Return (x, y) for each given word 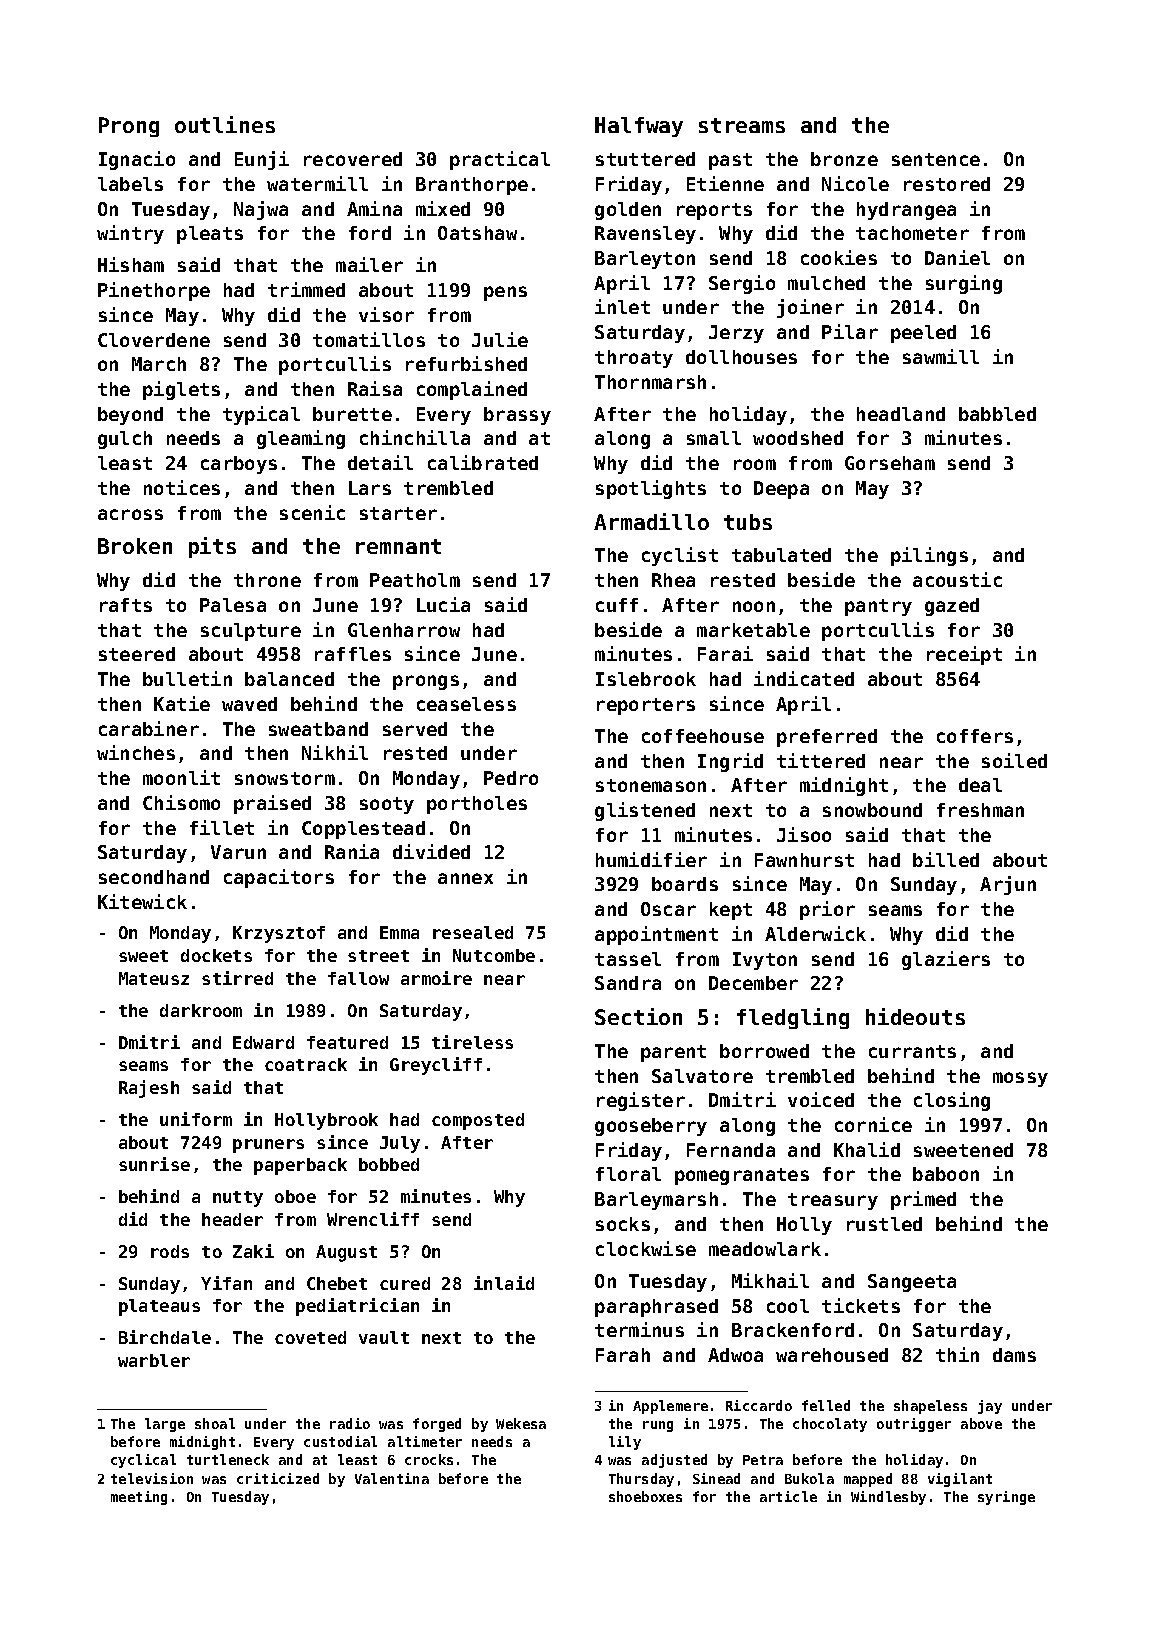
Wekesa (521, 1423)
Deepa (781, 490)
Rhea (673, 580)
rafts (126, 605)
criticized (278, 1478)
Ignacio (137, 160)
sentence (936, 159)
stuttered (645, 159)
